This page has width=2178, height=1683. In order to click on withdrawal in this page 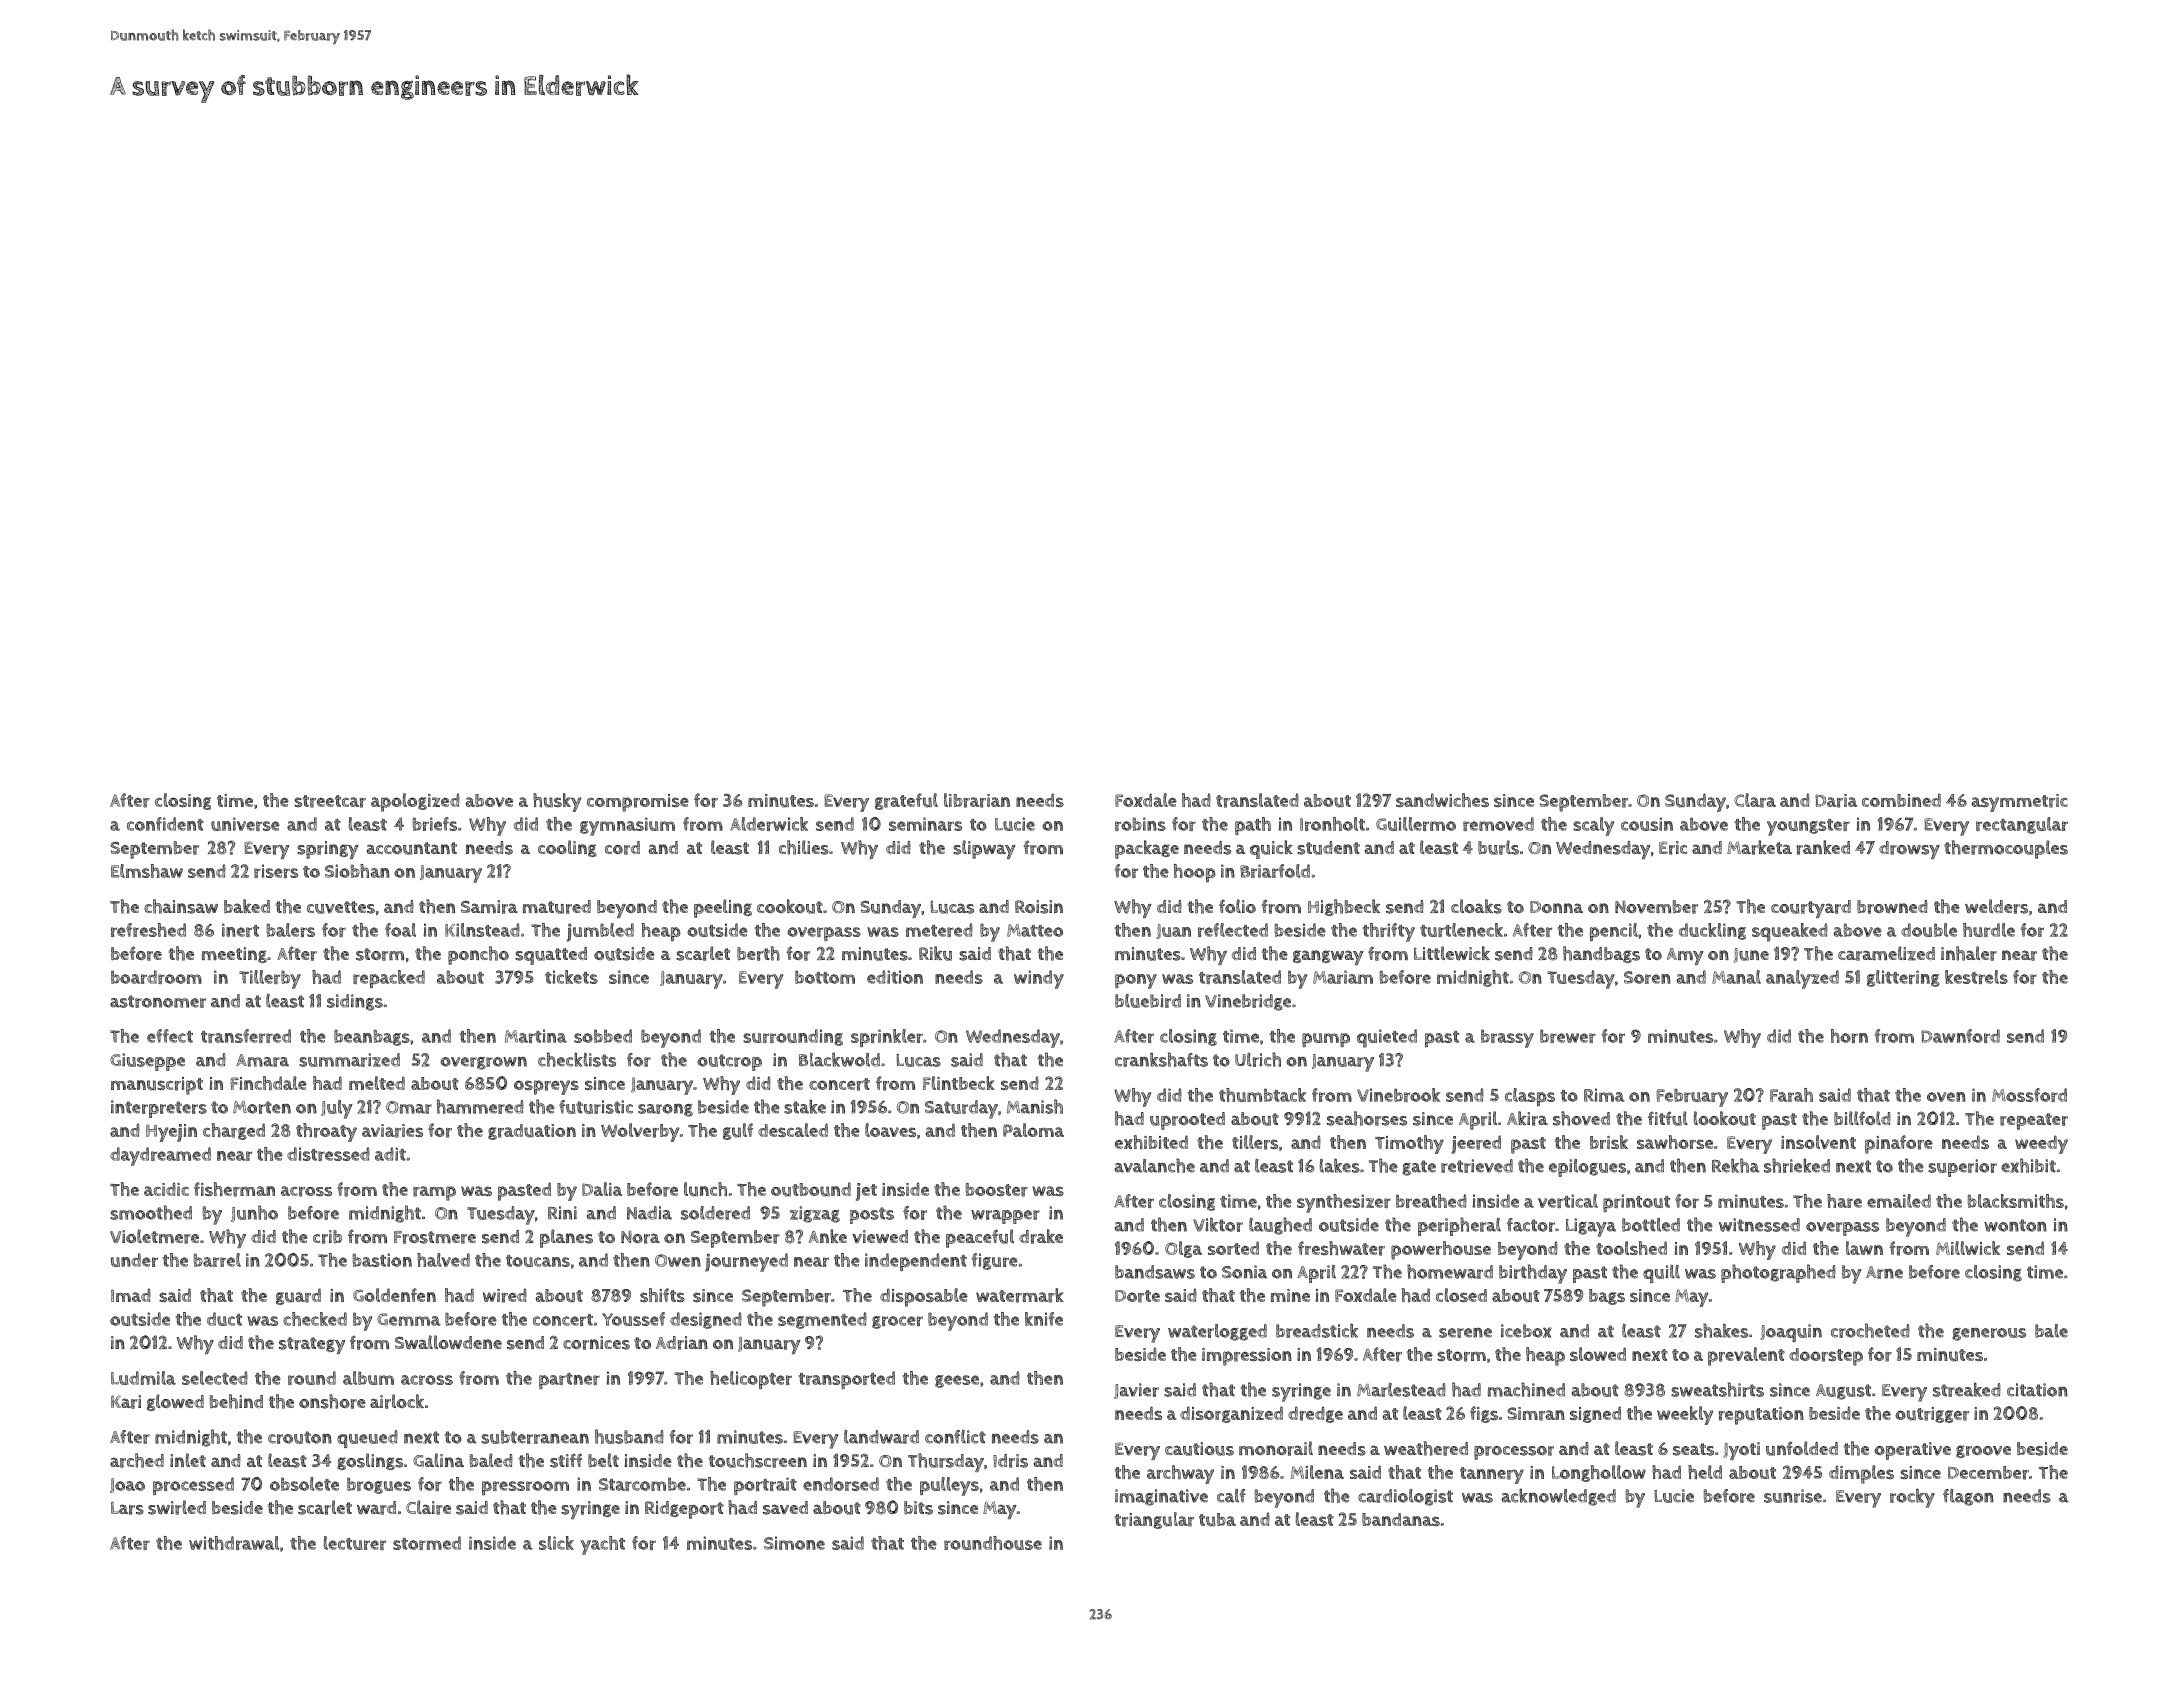, I will do `click(234, 1543)`.
